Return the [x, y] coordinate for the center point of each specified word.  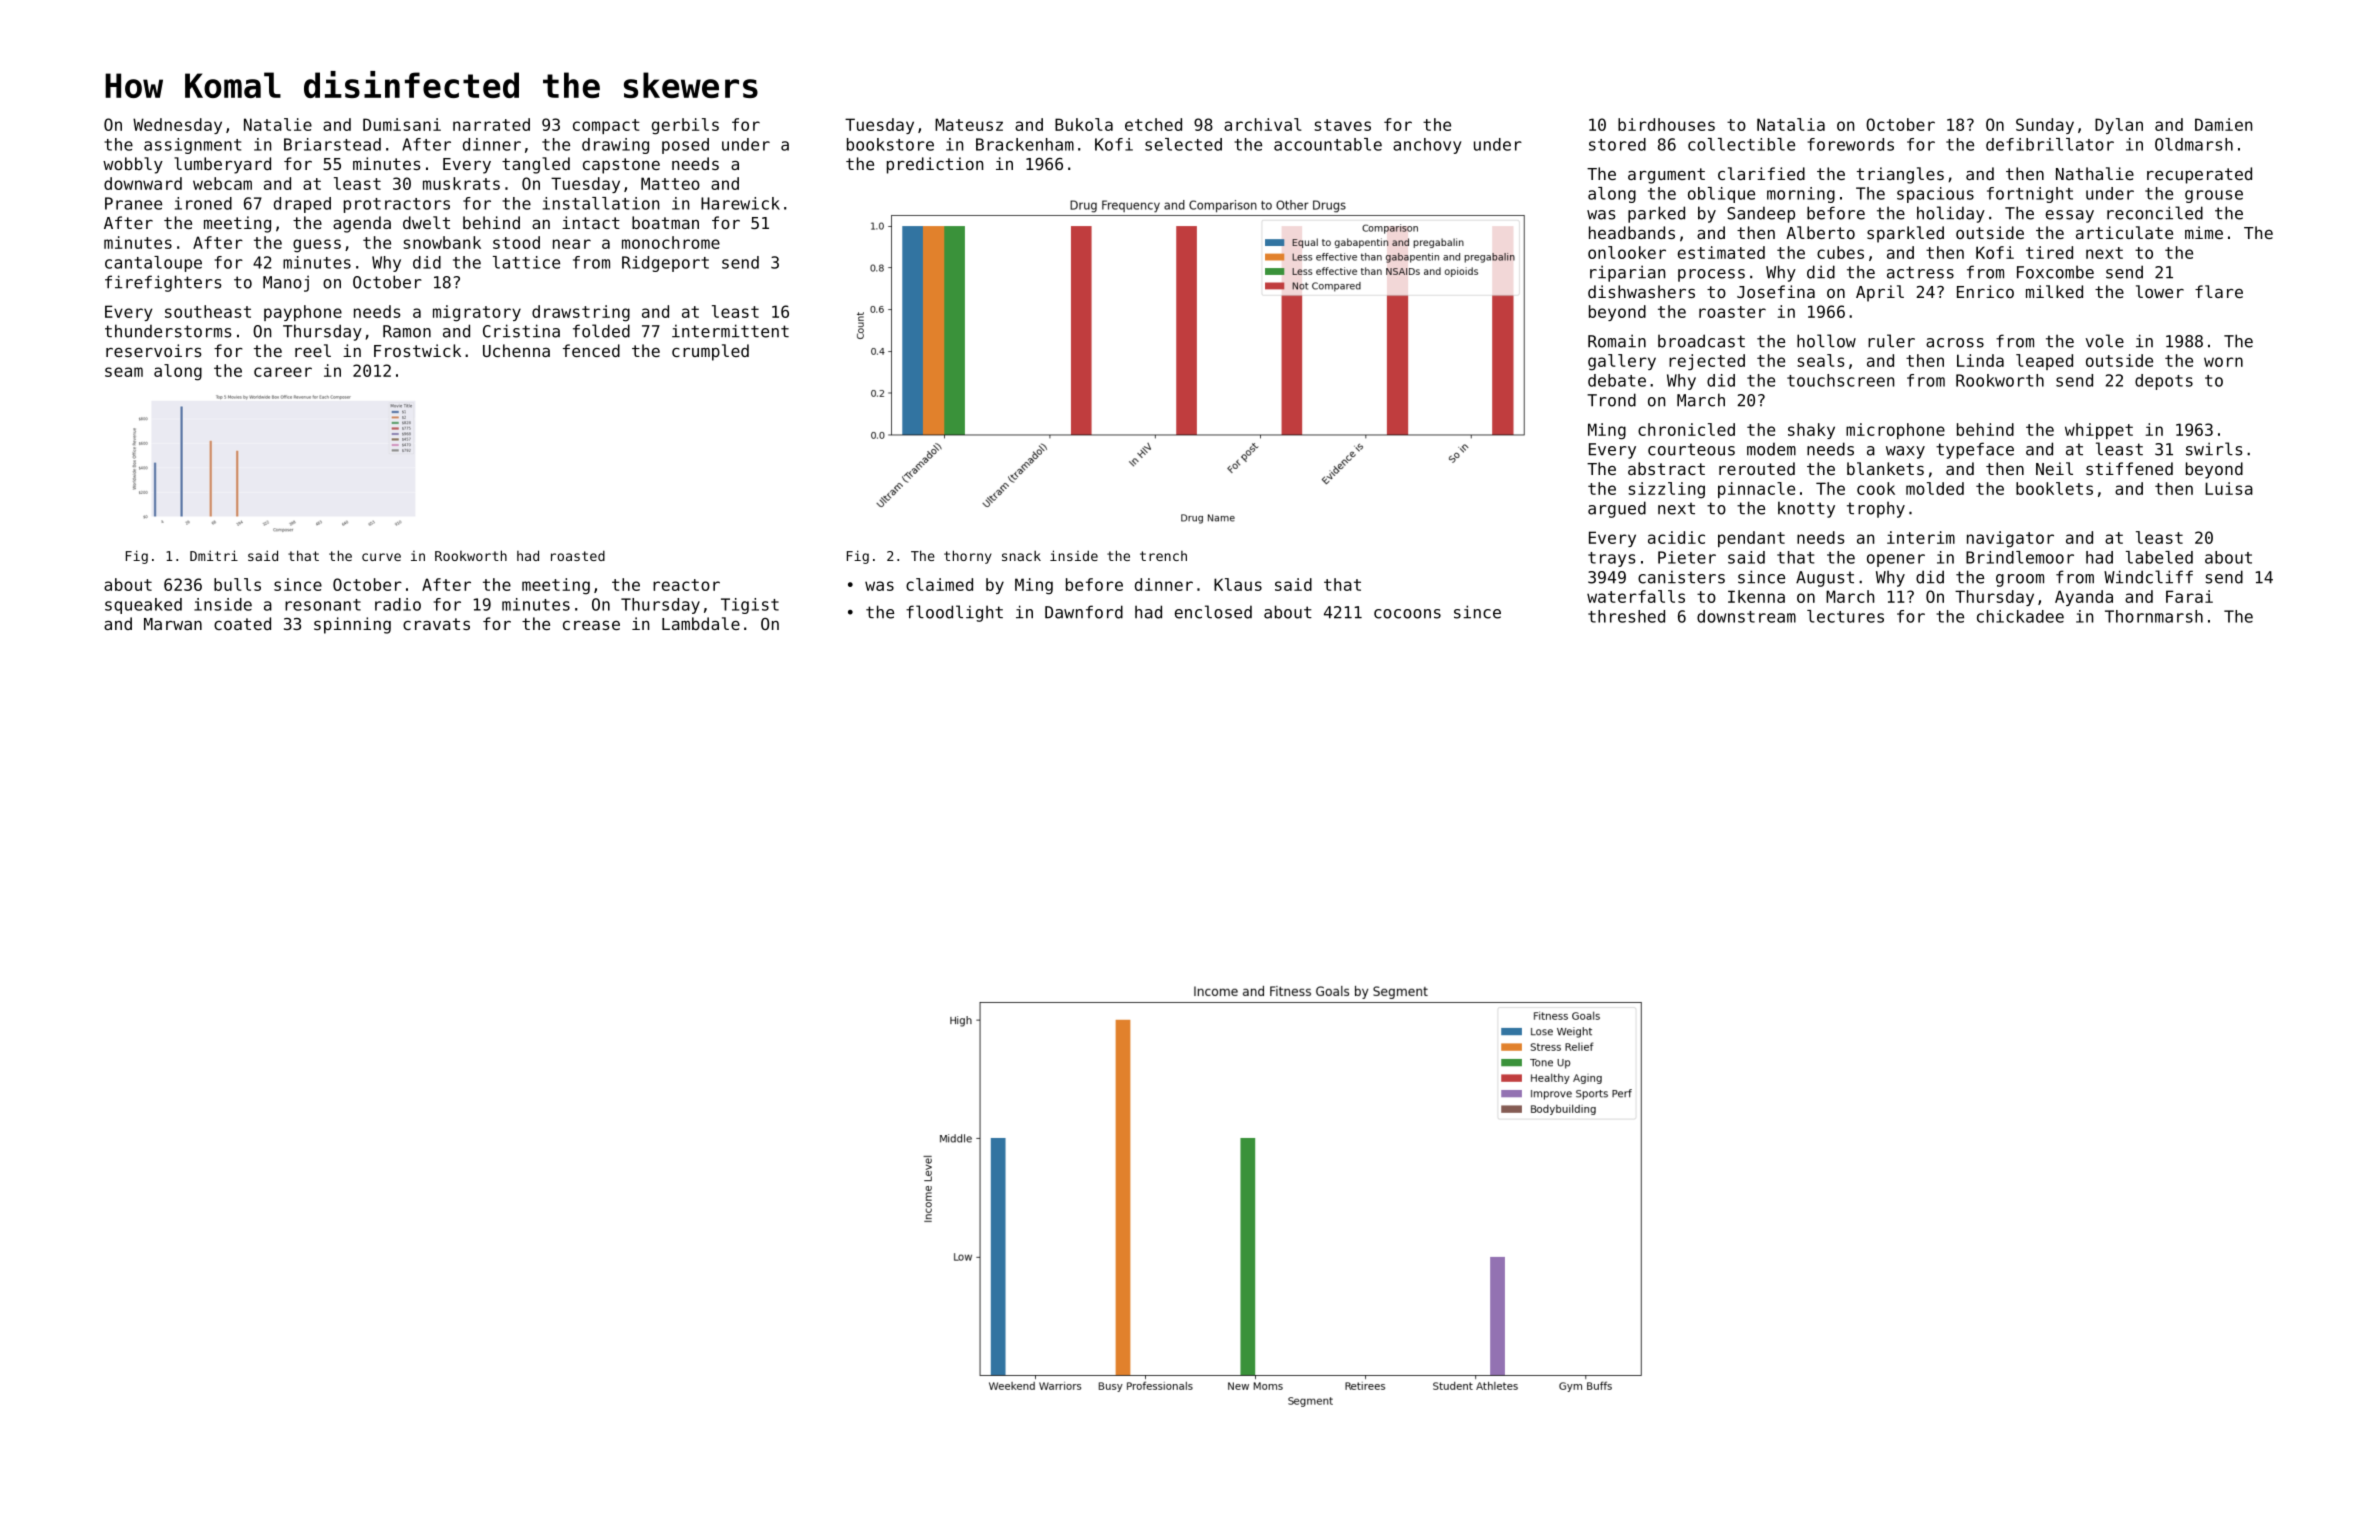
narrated [491, 124]
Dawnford [1084, 612]
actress [1920, 272]
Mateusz [969, 124]
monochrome [671, 242]
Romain [1617, 341]
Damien [2223, 124]
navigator [2010, 539]
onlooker [1627, 252]
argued [1617, 509]
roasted [578, 556]
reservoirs [154, 350]
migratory [477, 313]
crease [591, 625]
